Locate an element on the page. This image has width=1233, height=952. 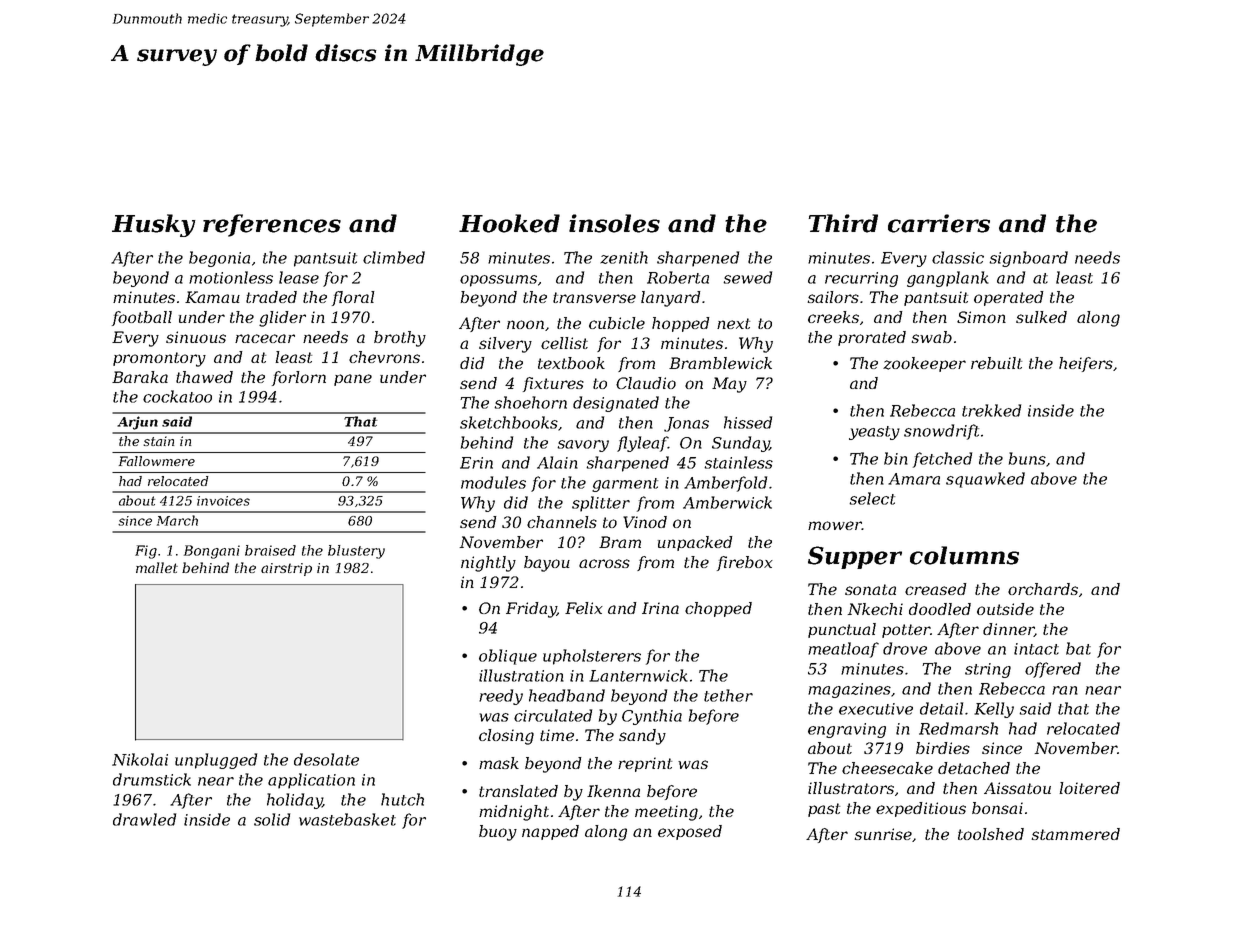
exposed is located at coordinates (690, 832).
